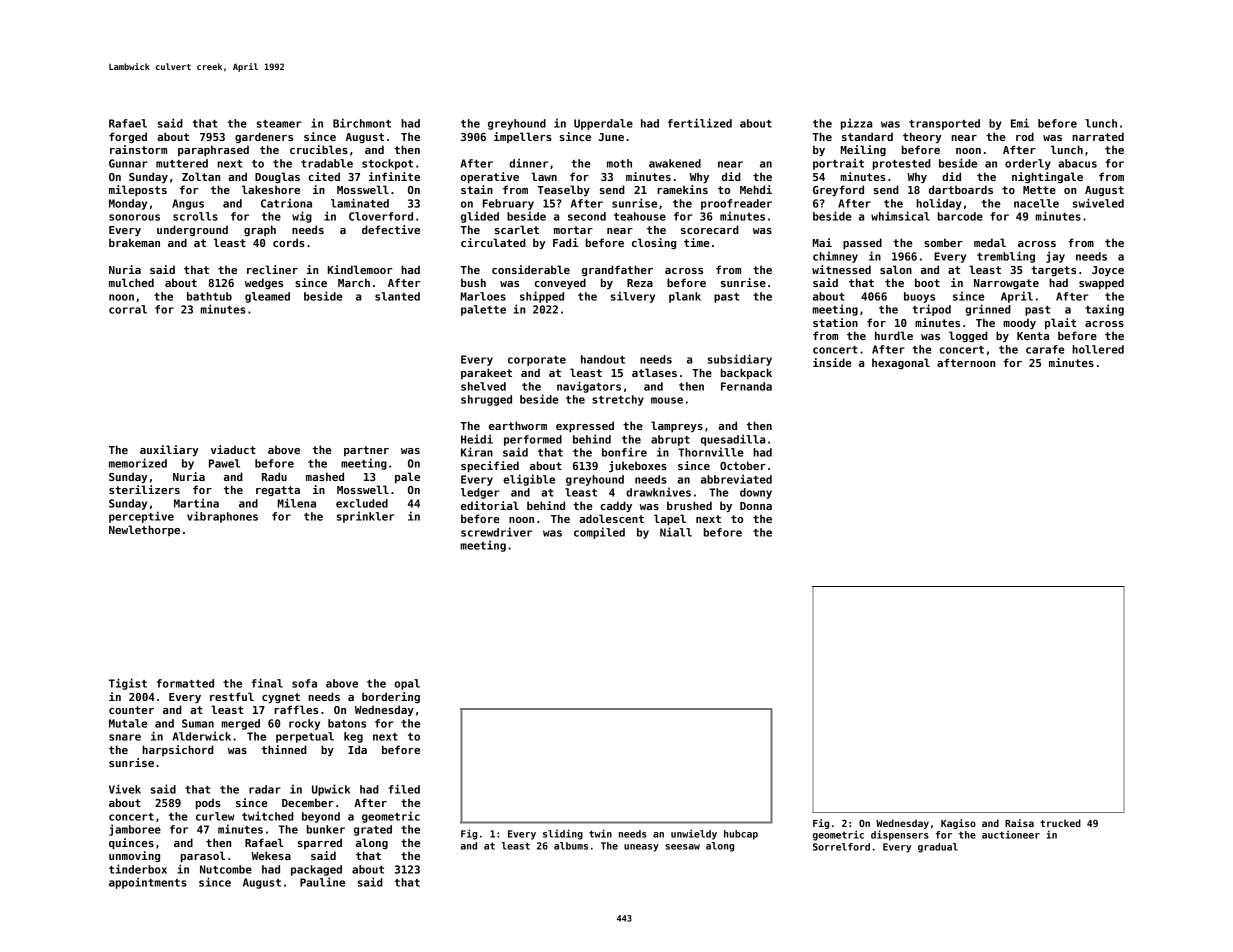 The image size is (1233, 952). What do you see at coordinates (322, 882) in the image?
I see `Pauline` at bounding box center [322, 882].
